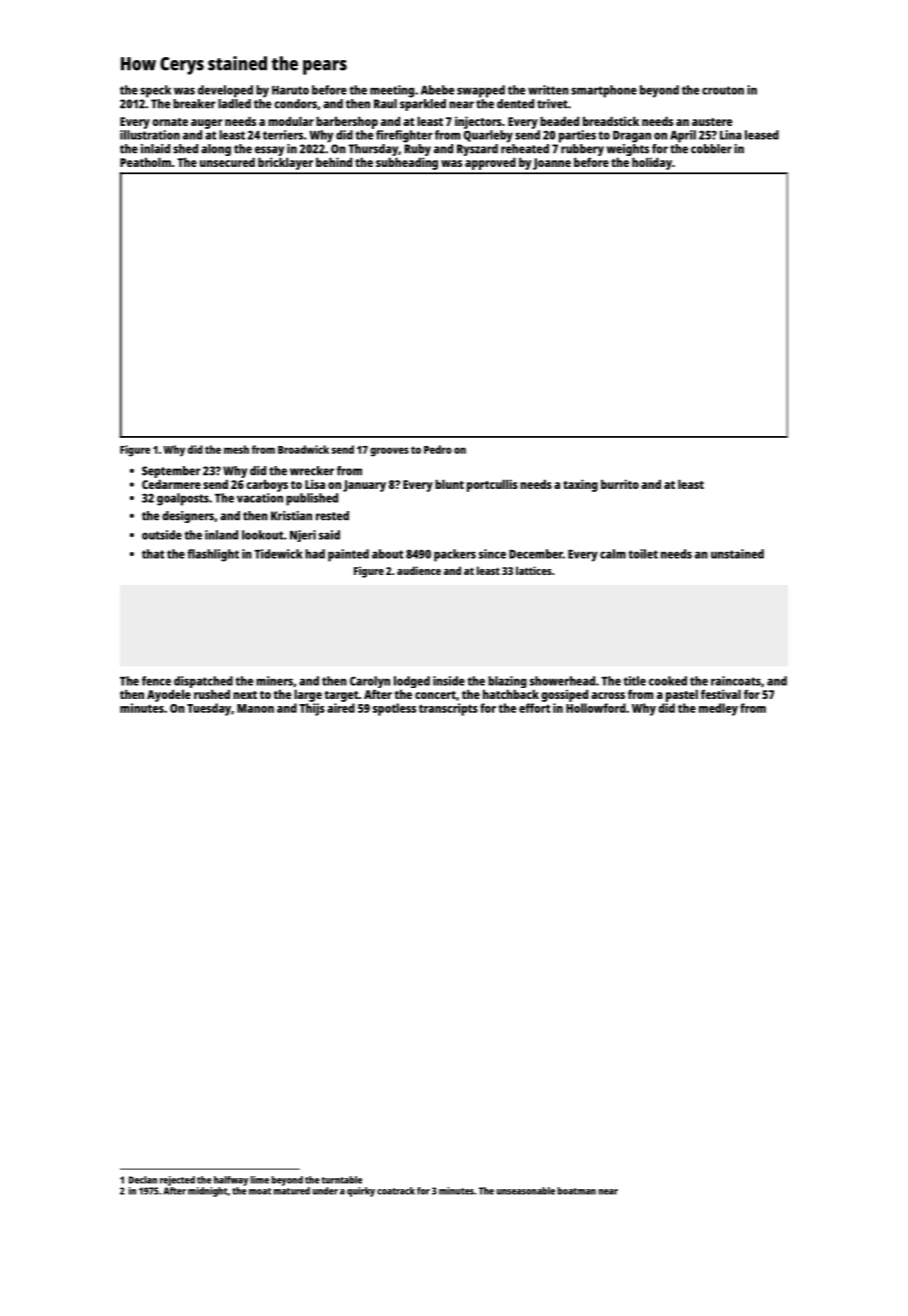 Image resolution: width=908 pixels, height=1316 pixels. What do you see at coordinates (437, 90) in the screenshot?
I see `Abebe` at bounding box center [437, 90].
